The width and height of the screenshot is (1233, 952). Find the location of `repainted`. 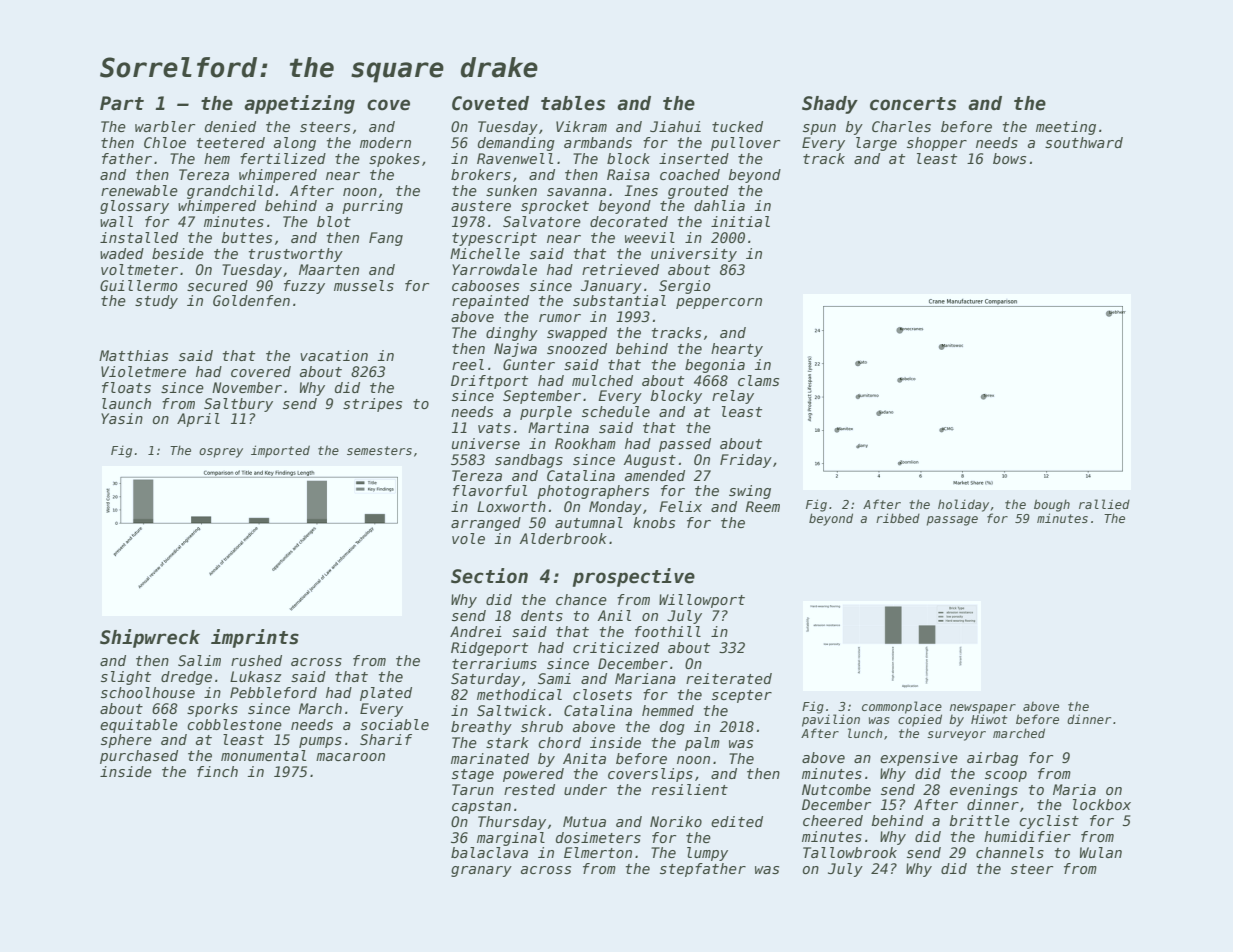

repainted is located at coordinates (490, 302).
